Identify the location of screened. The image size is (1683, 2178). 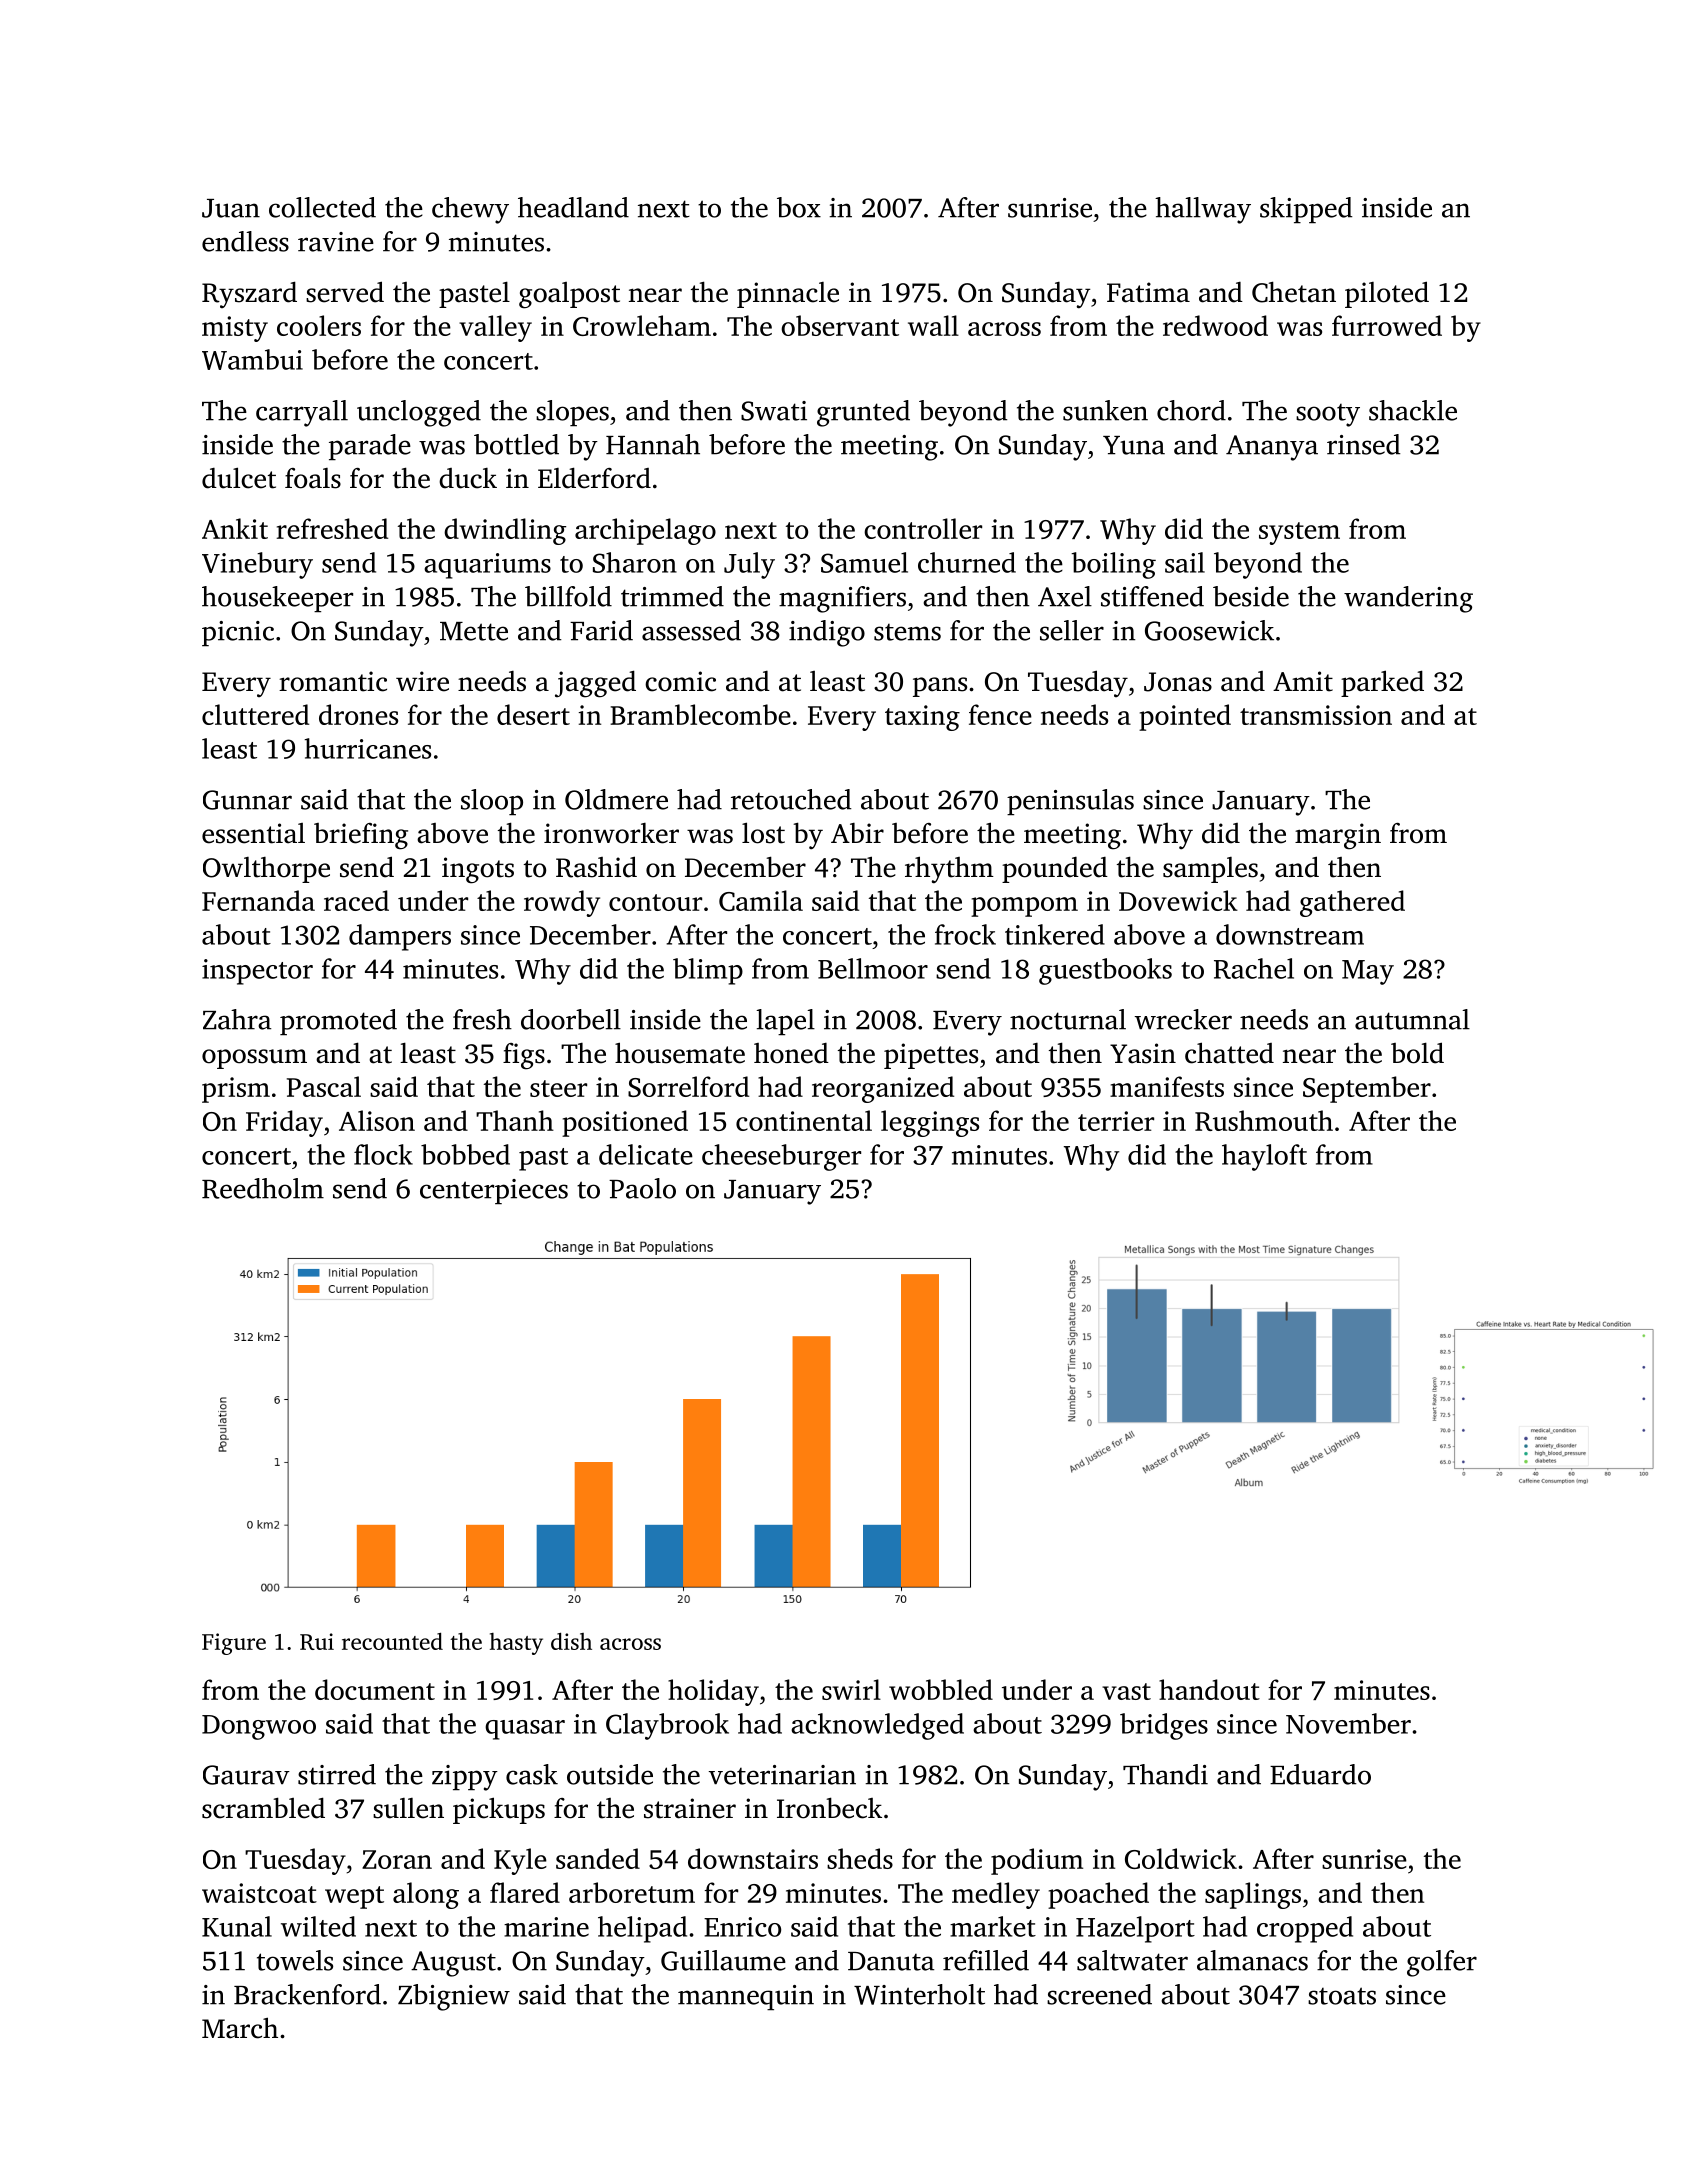
(1099, 1994).
